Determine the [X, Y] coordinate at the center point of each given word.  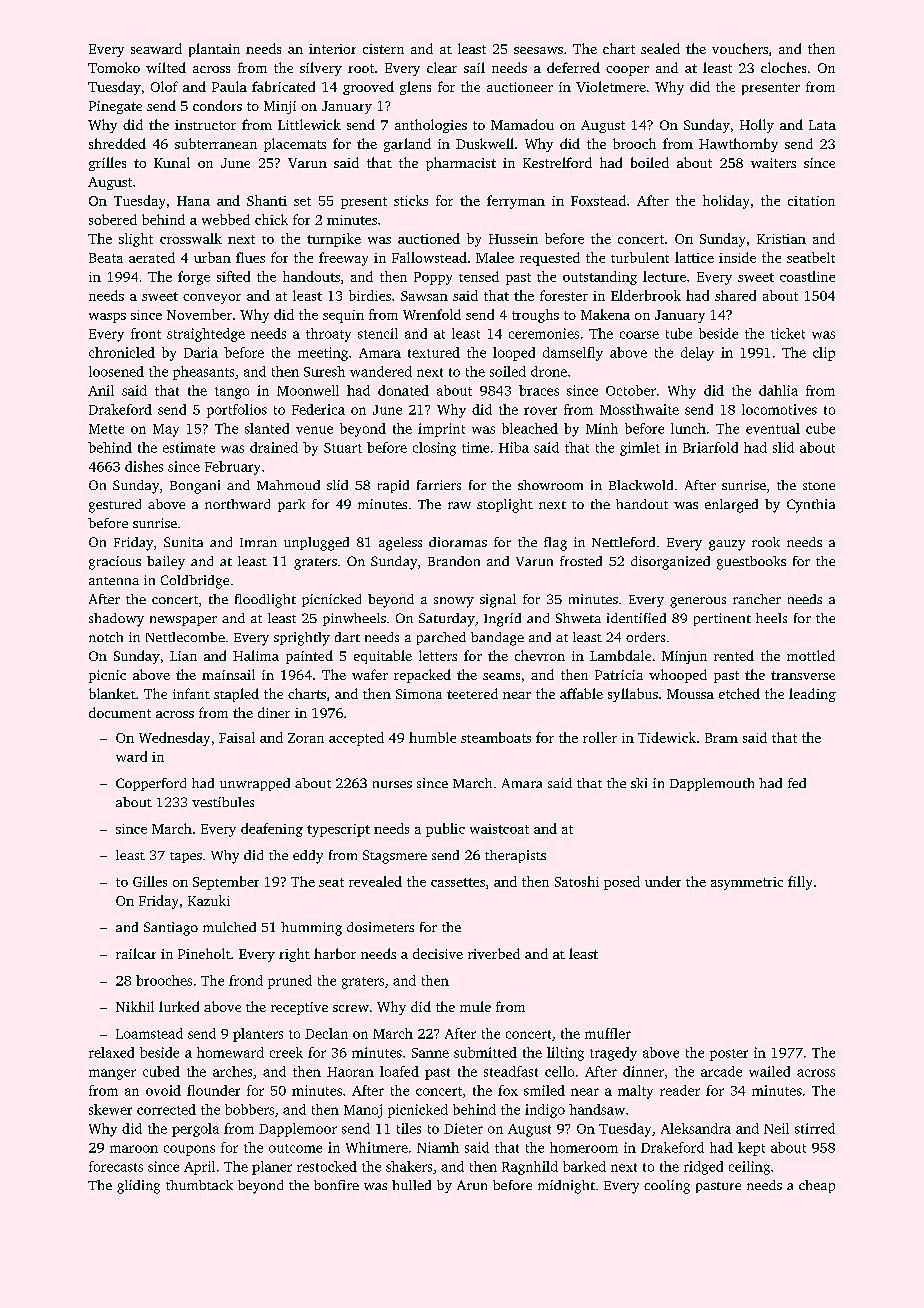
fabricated [283, 86]
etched [739, 693]
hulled [411, 1185]
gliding [138, 1187]
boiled [650, 162]
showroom [550, 485]
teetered [472, 693]
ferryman [516, 202]
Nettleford [623, 542]
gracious [115, 563]
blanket [112, 693]
